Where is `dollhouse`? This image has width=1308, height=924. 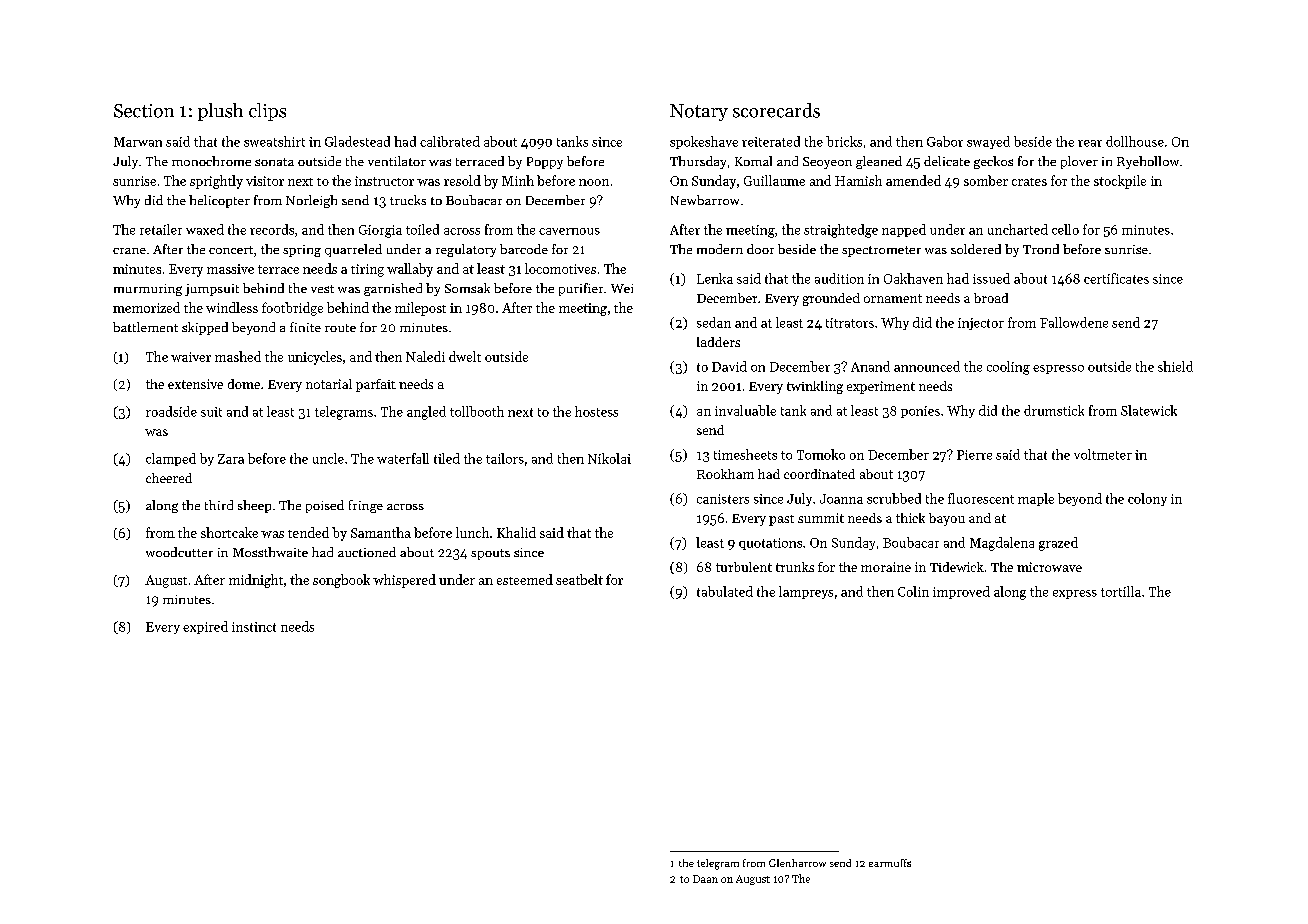 dollhouse is located at coordinates (1135, 141).
